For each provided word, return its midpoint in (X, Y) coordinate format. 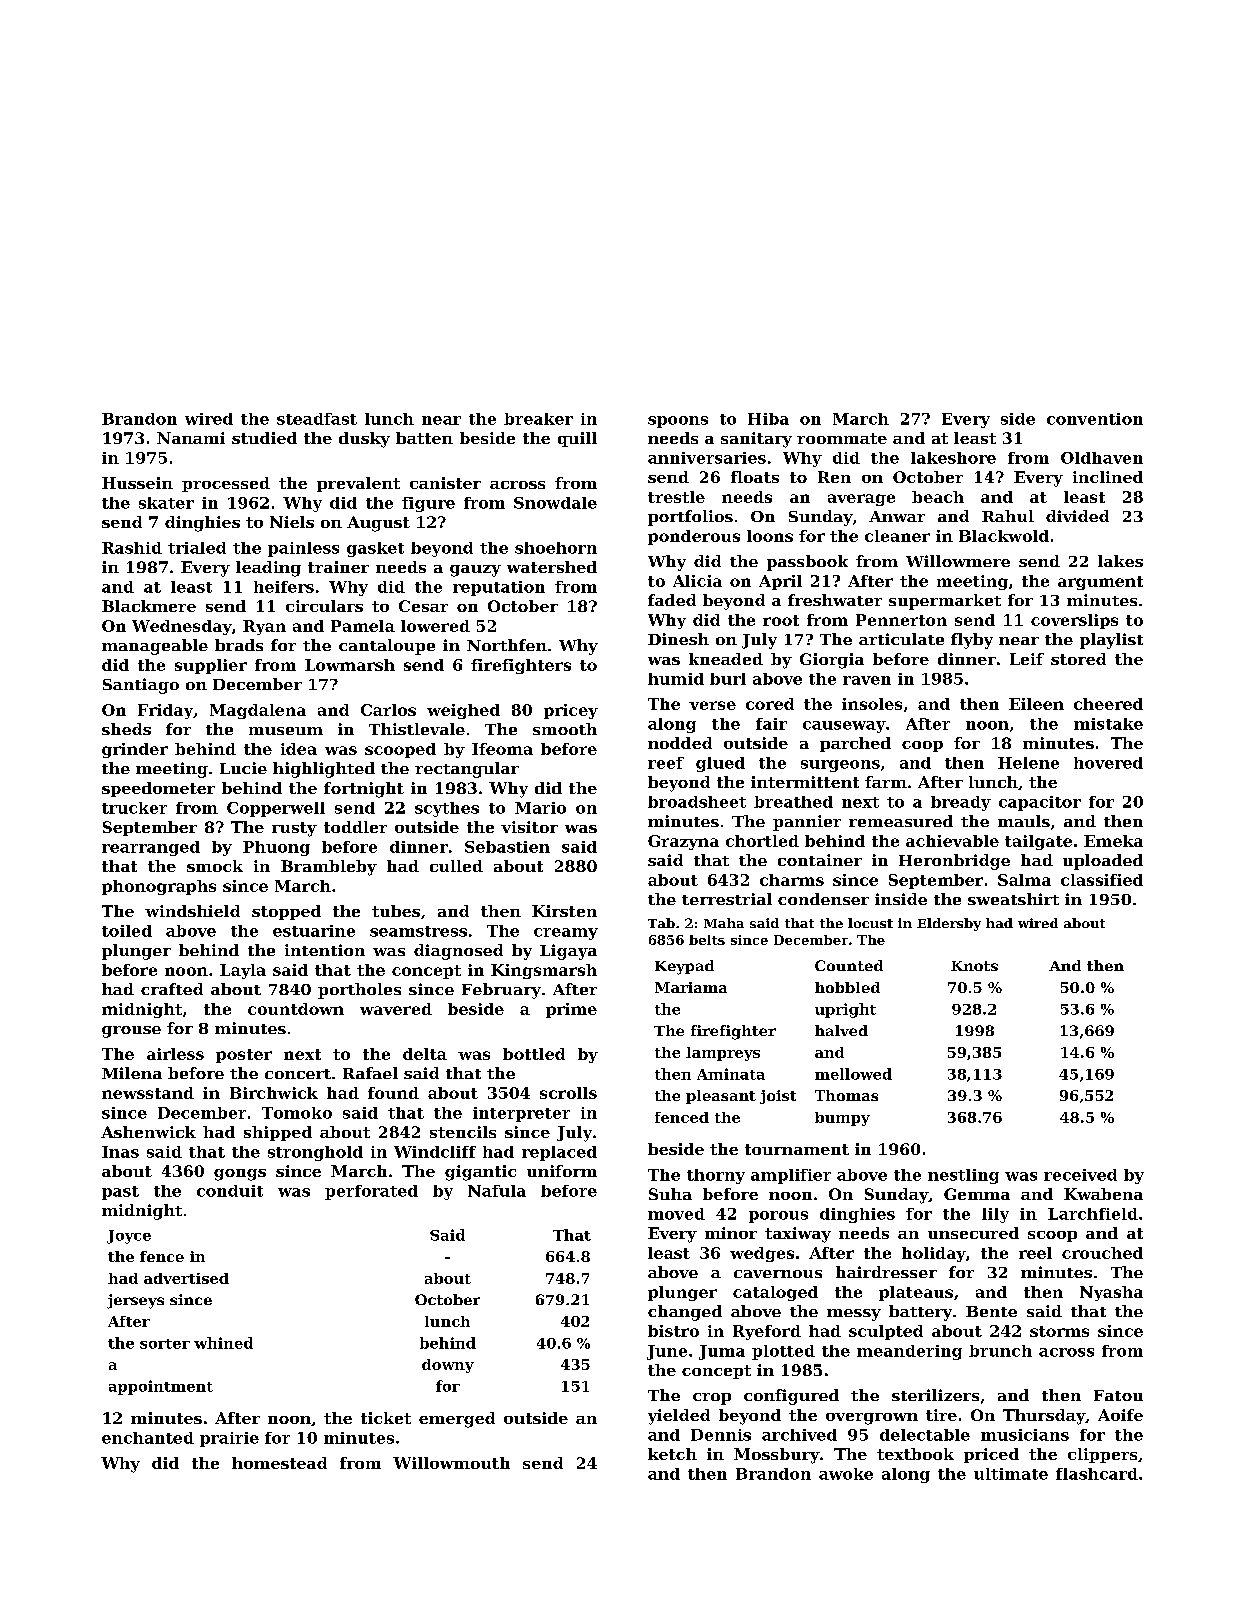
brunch (1000, 1351)
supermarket (945, 602)
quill (577, 439)
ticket (386, 1418)
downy (448, 1366)
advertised (186, 1278)
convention (1095, 419)
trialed (197, 548)
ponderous (694, 537)
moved (676, 1214)
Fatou (1118, 1395)
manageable (155, 647)
